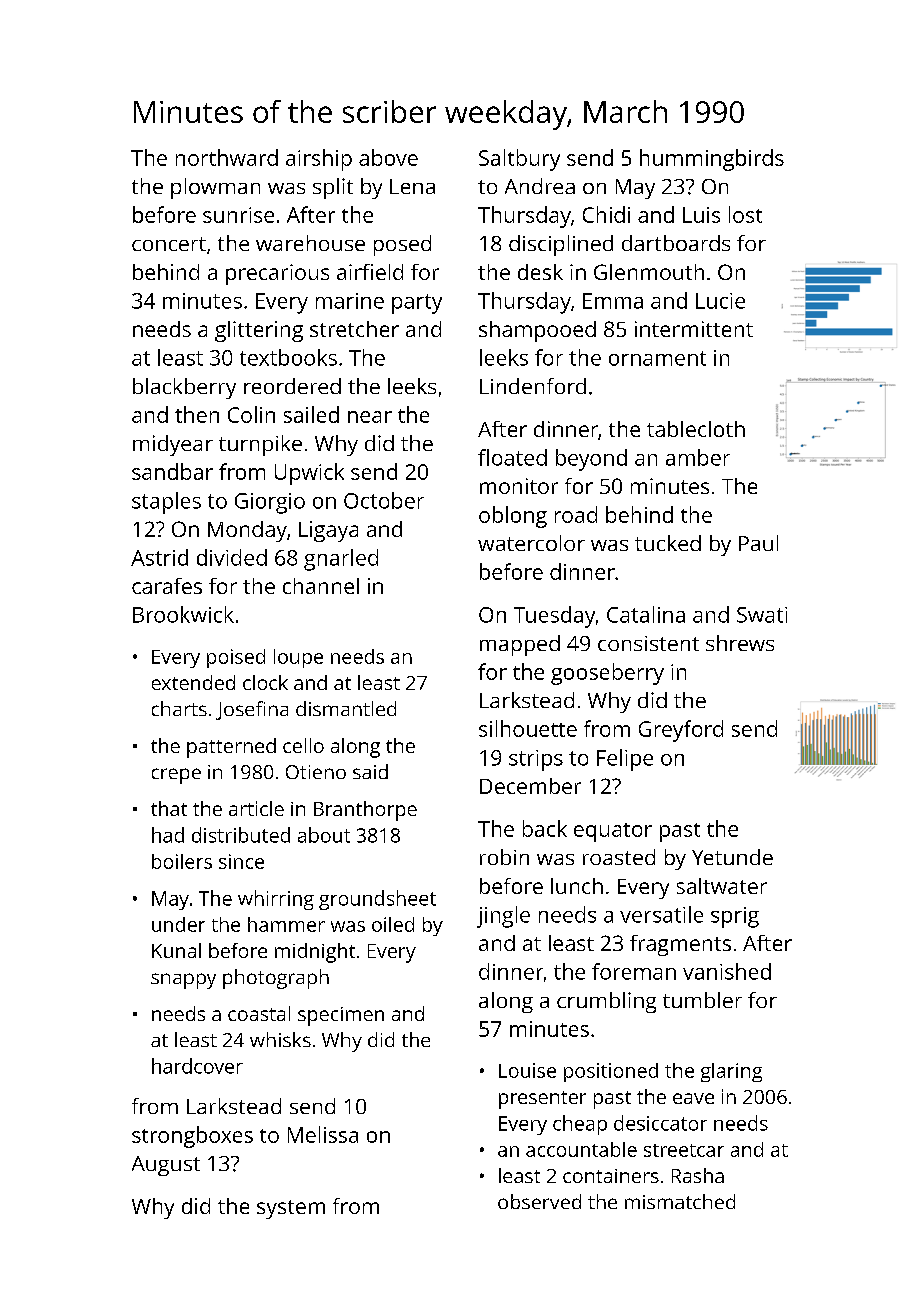 The image size is (924, 1311). What do you see at coordinates (328, 531) in the image?
I see `Ligaya` at bounding box center [328, 531].
